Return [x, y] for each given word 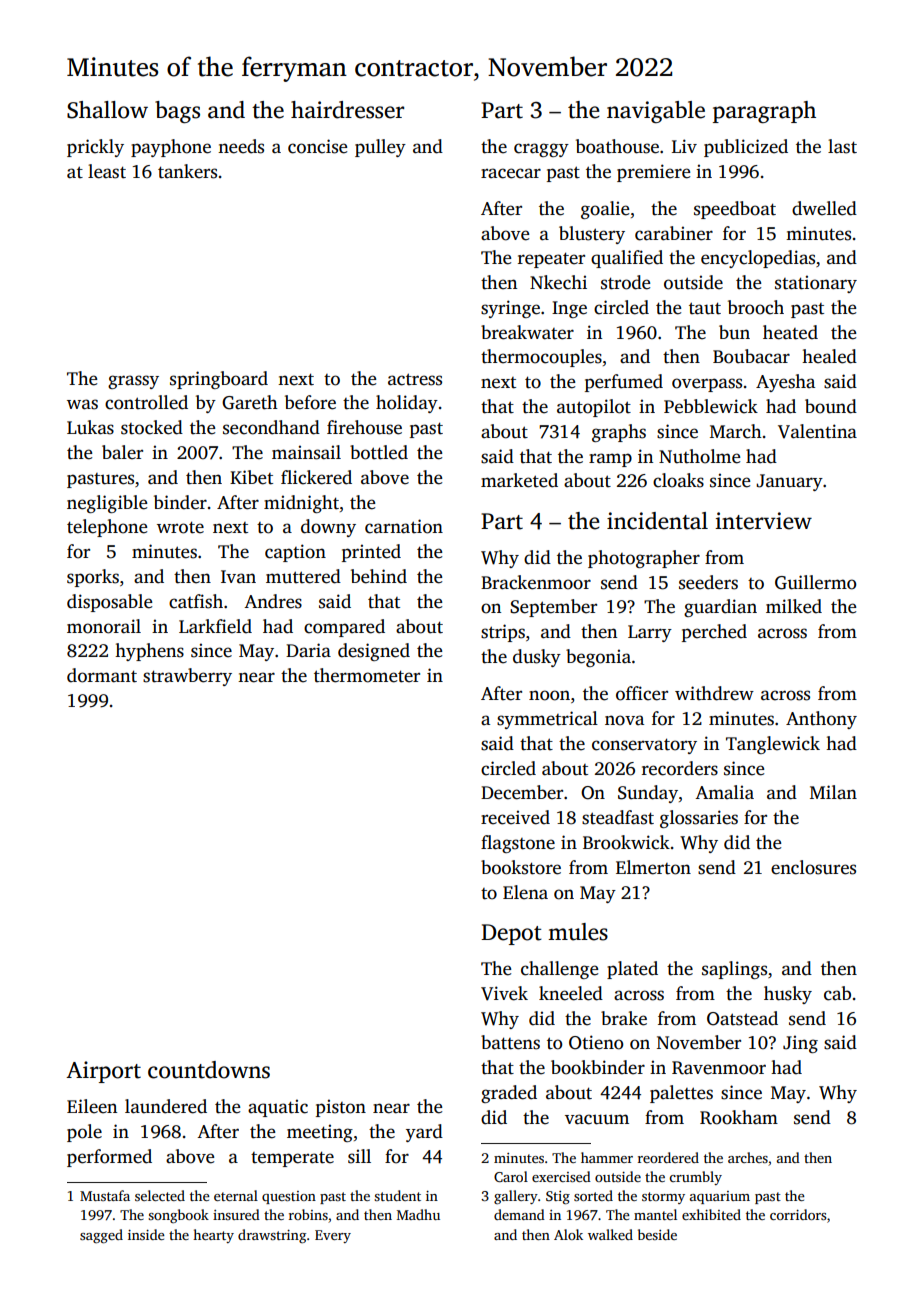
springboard [219, 380]
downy [328, 528]
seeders [708, 582]
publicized [746, 148]
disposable [109, 603]
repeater [551, 260]
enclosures [813, 867]
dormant [102, 675]
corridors [798, 1214]
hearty [213, 1236]
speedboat [735, 210]
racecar [511, 173]
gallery [516, 1197]
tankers [187, 171]
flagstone [518, 844]
